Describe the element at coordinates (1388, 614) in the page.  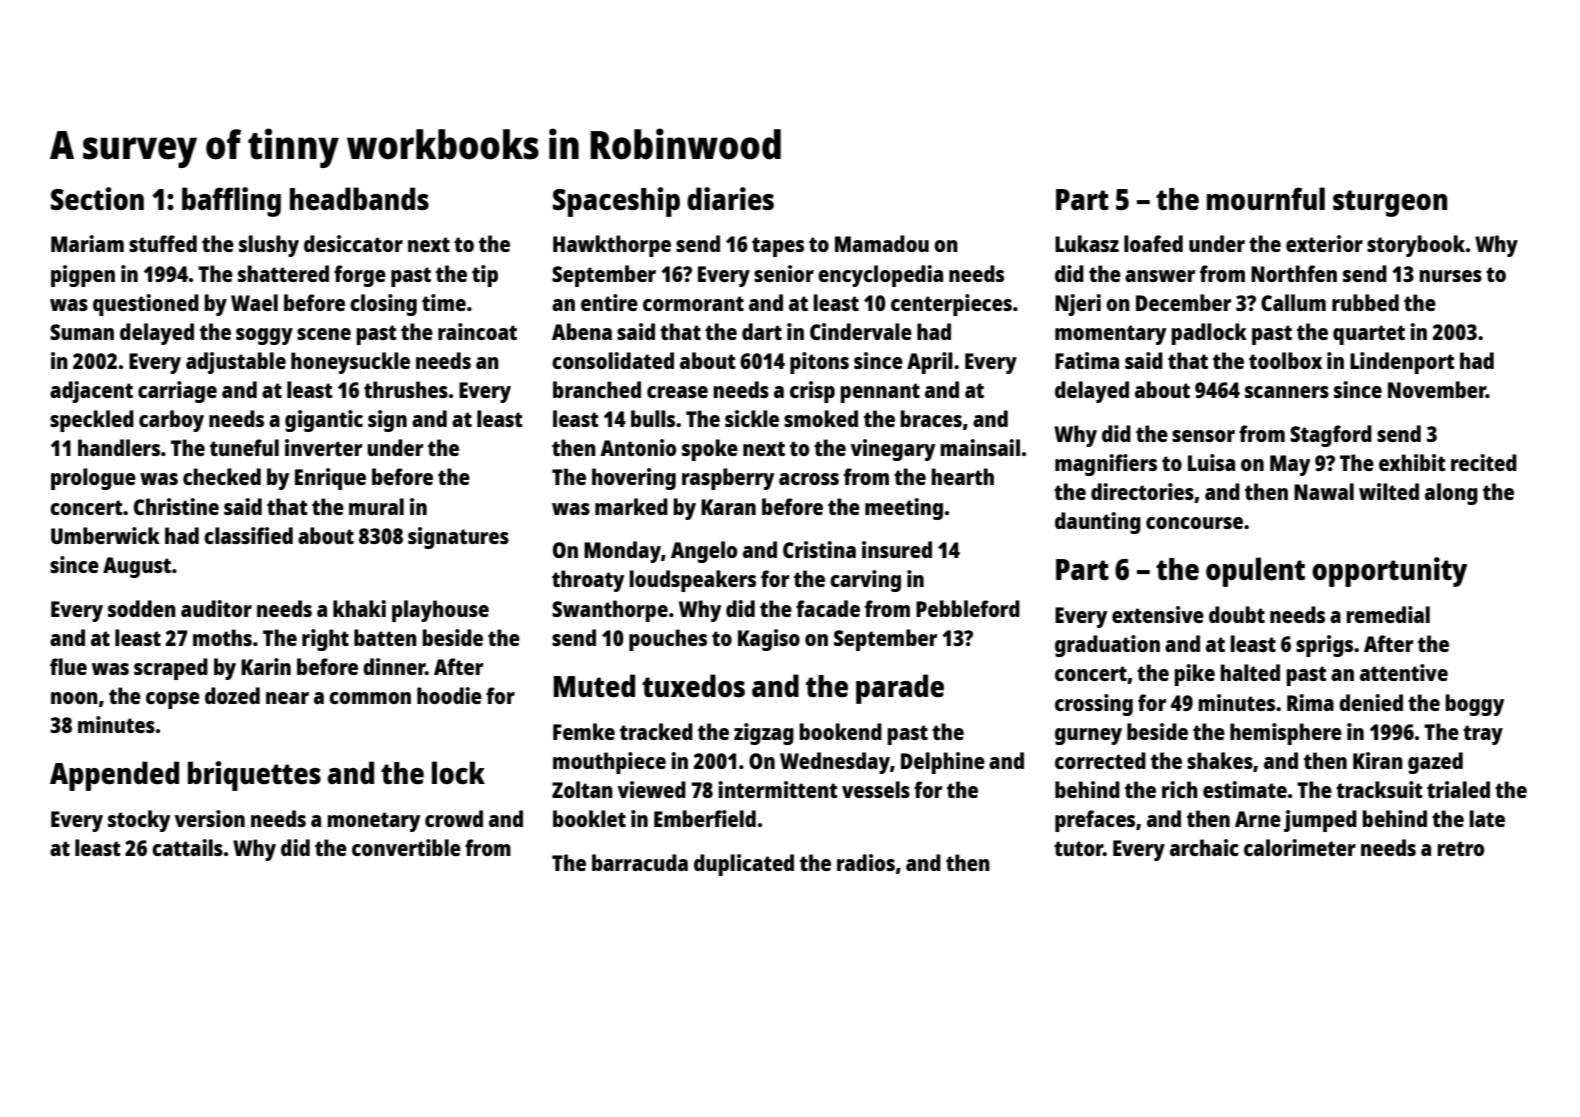
I see `remedial` at that location.
